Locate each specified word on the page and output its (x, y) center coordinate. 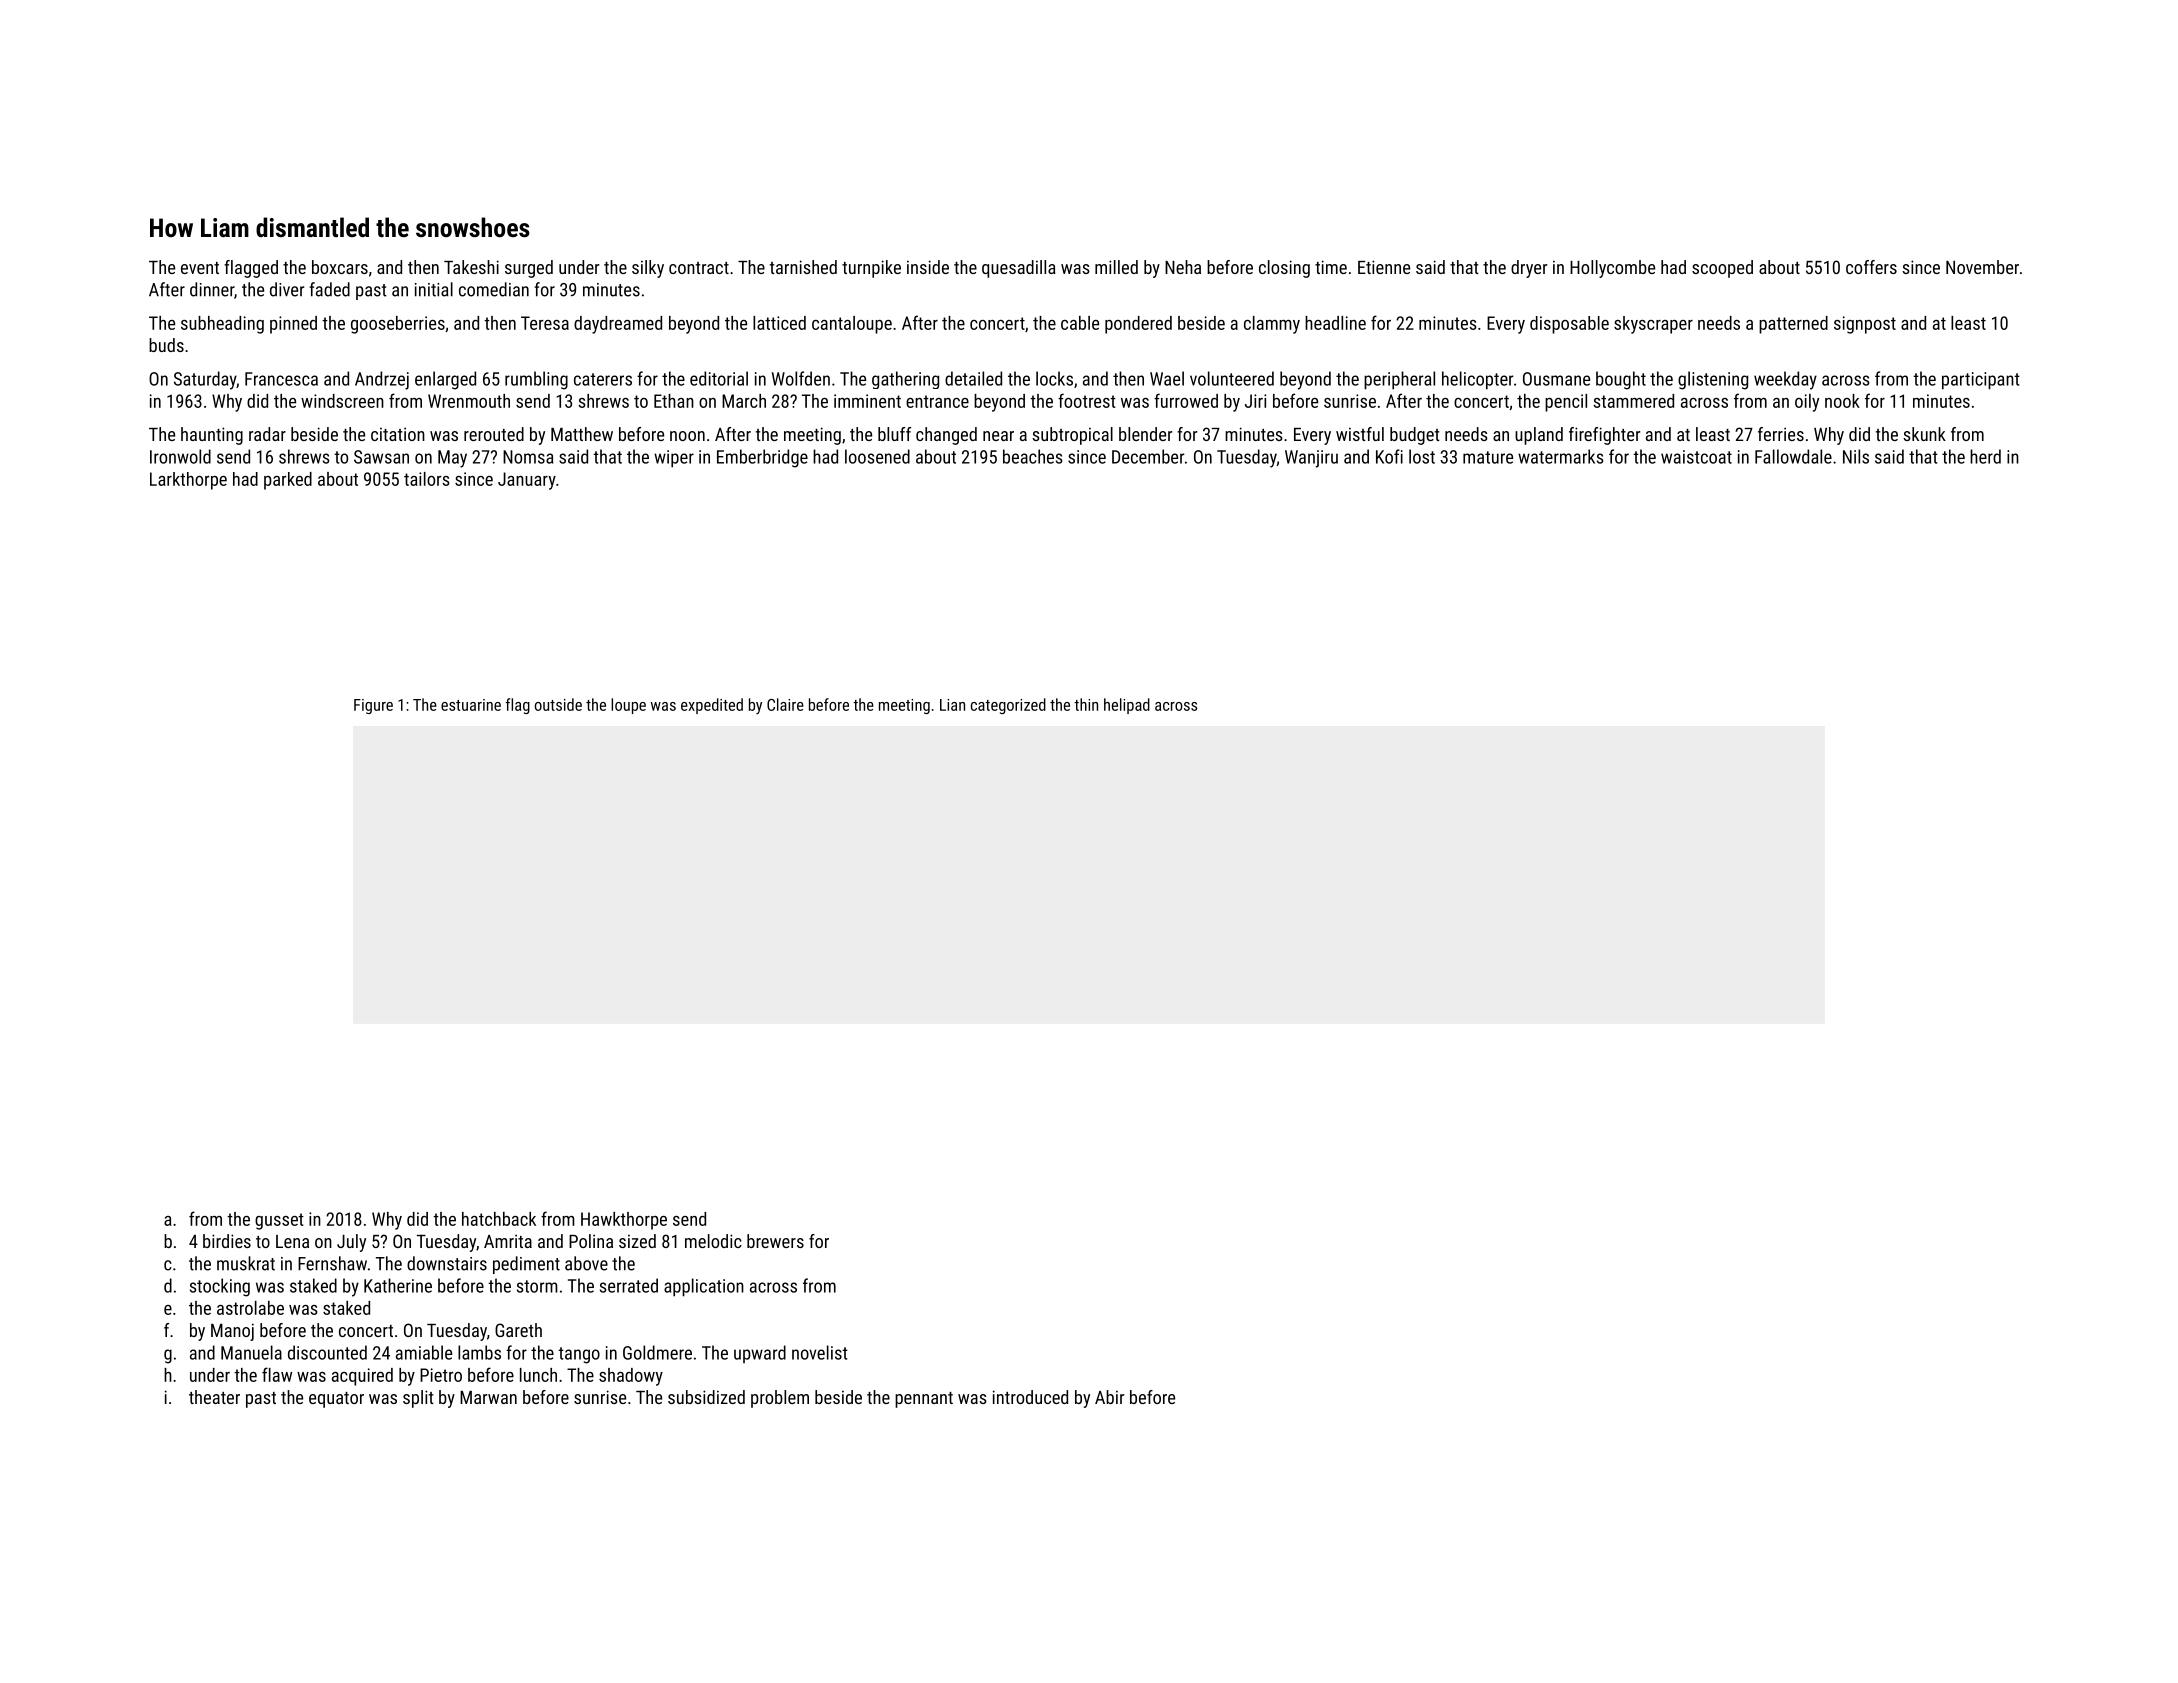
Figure (373, 706)
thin (1086, 704)
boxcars (340, 267)
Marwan (488, 1397)
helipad (1127, 706)
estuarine (471, 705)
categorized (1008, 706)
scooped (1722, 269)
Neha (1183, 267)
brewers (775, 1241)
